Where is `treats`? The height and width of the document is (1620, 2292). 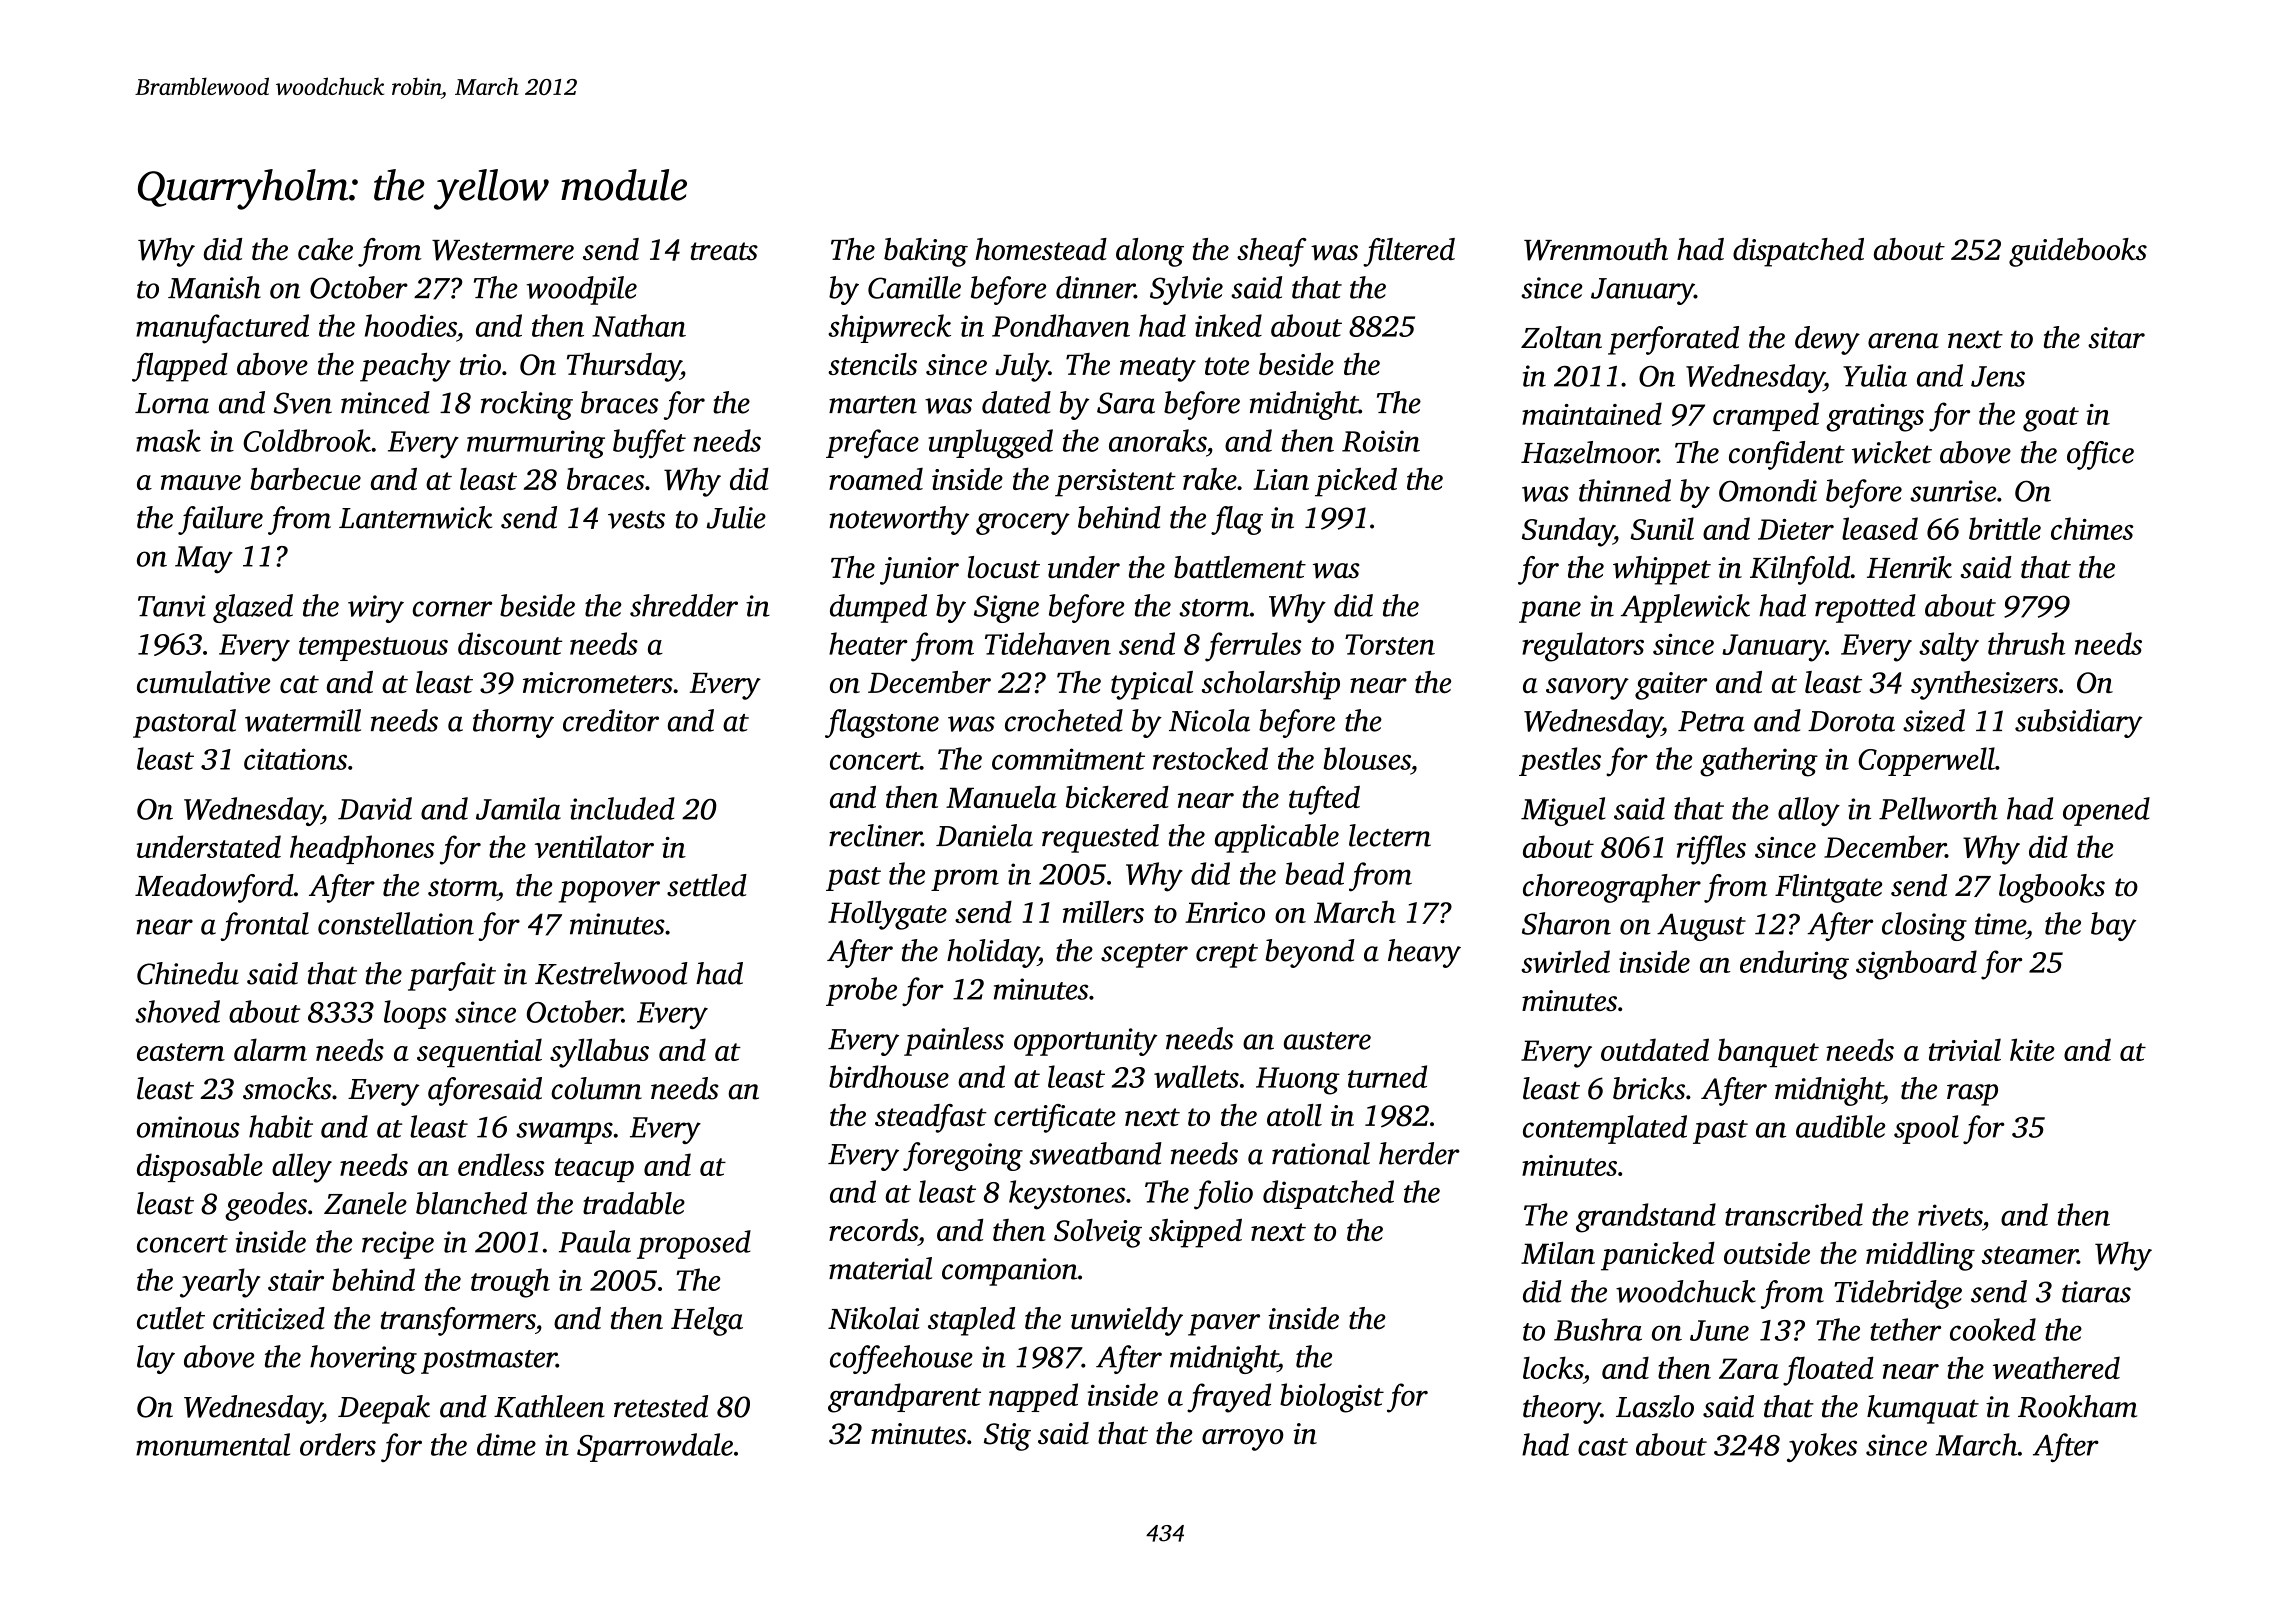 treats is located at coordinates (724, 251).
